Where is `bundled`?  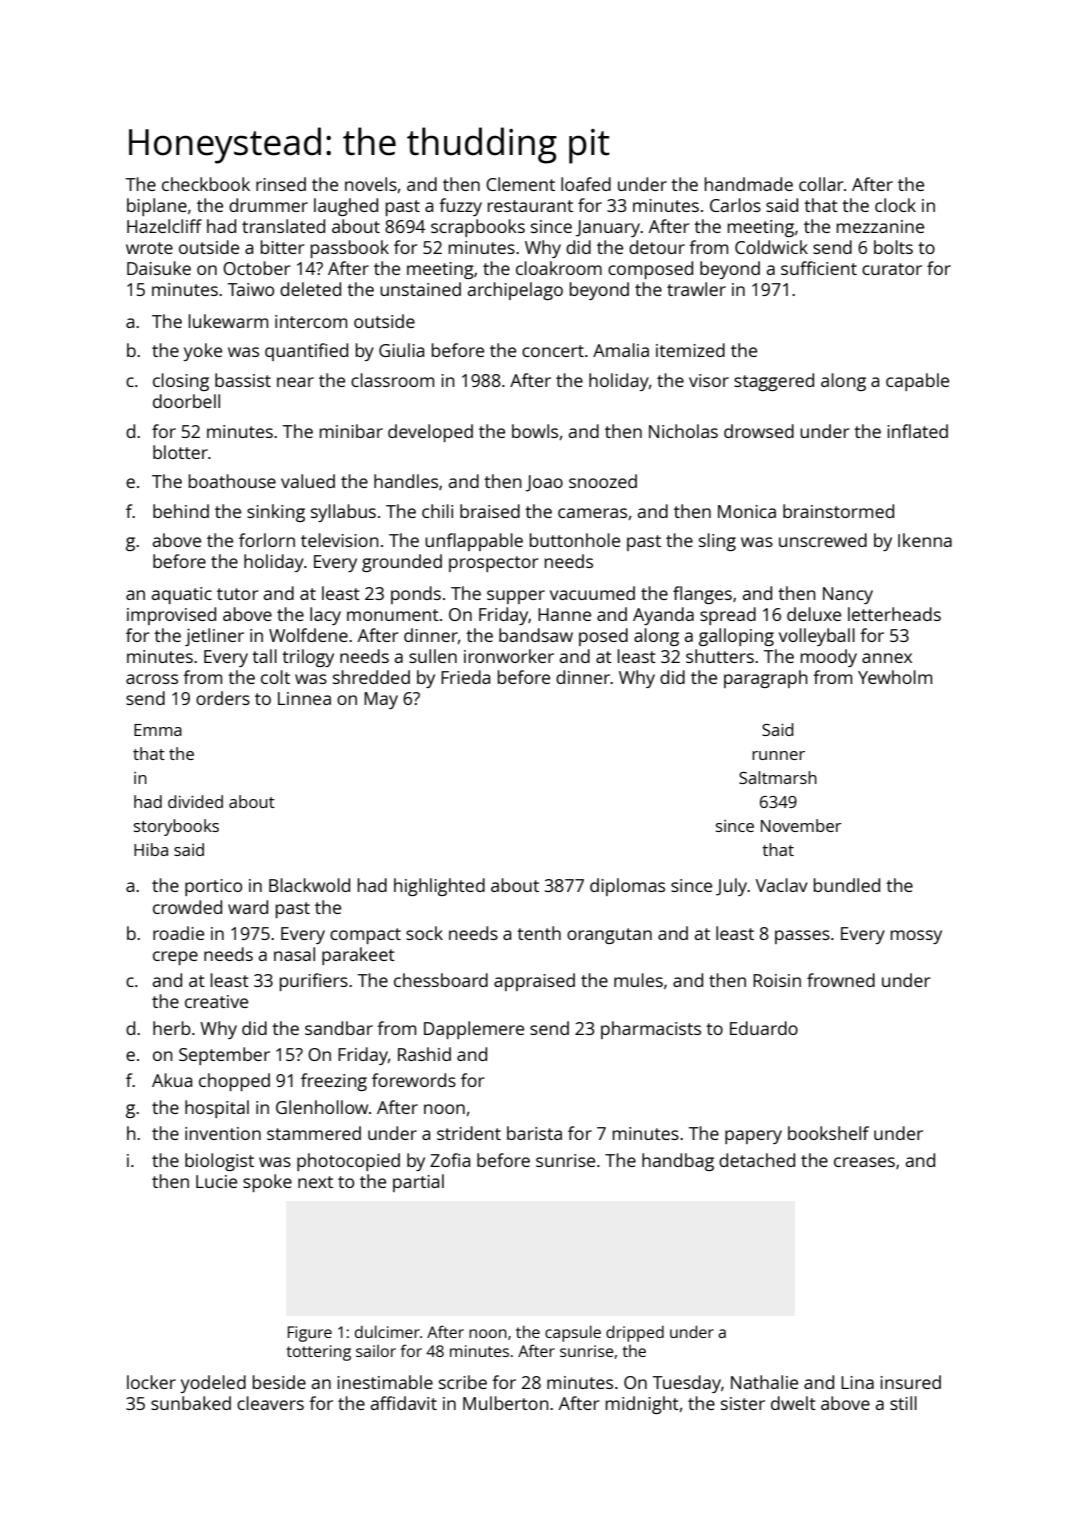 bundled is located at coordinates (847, 885).
